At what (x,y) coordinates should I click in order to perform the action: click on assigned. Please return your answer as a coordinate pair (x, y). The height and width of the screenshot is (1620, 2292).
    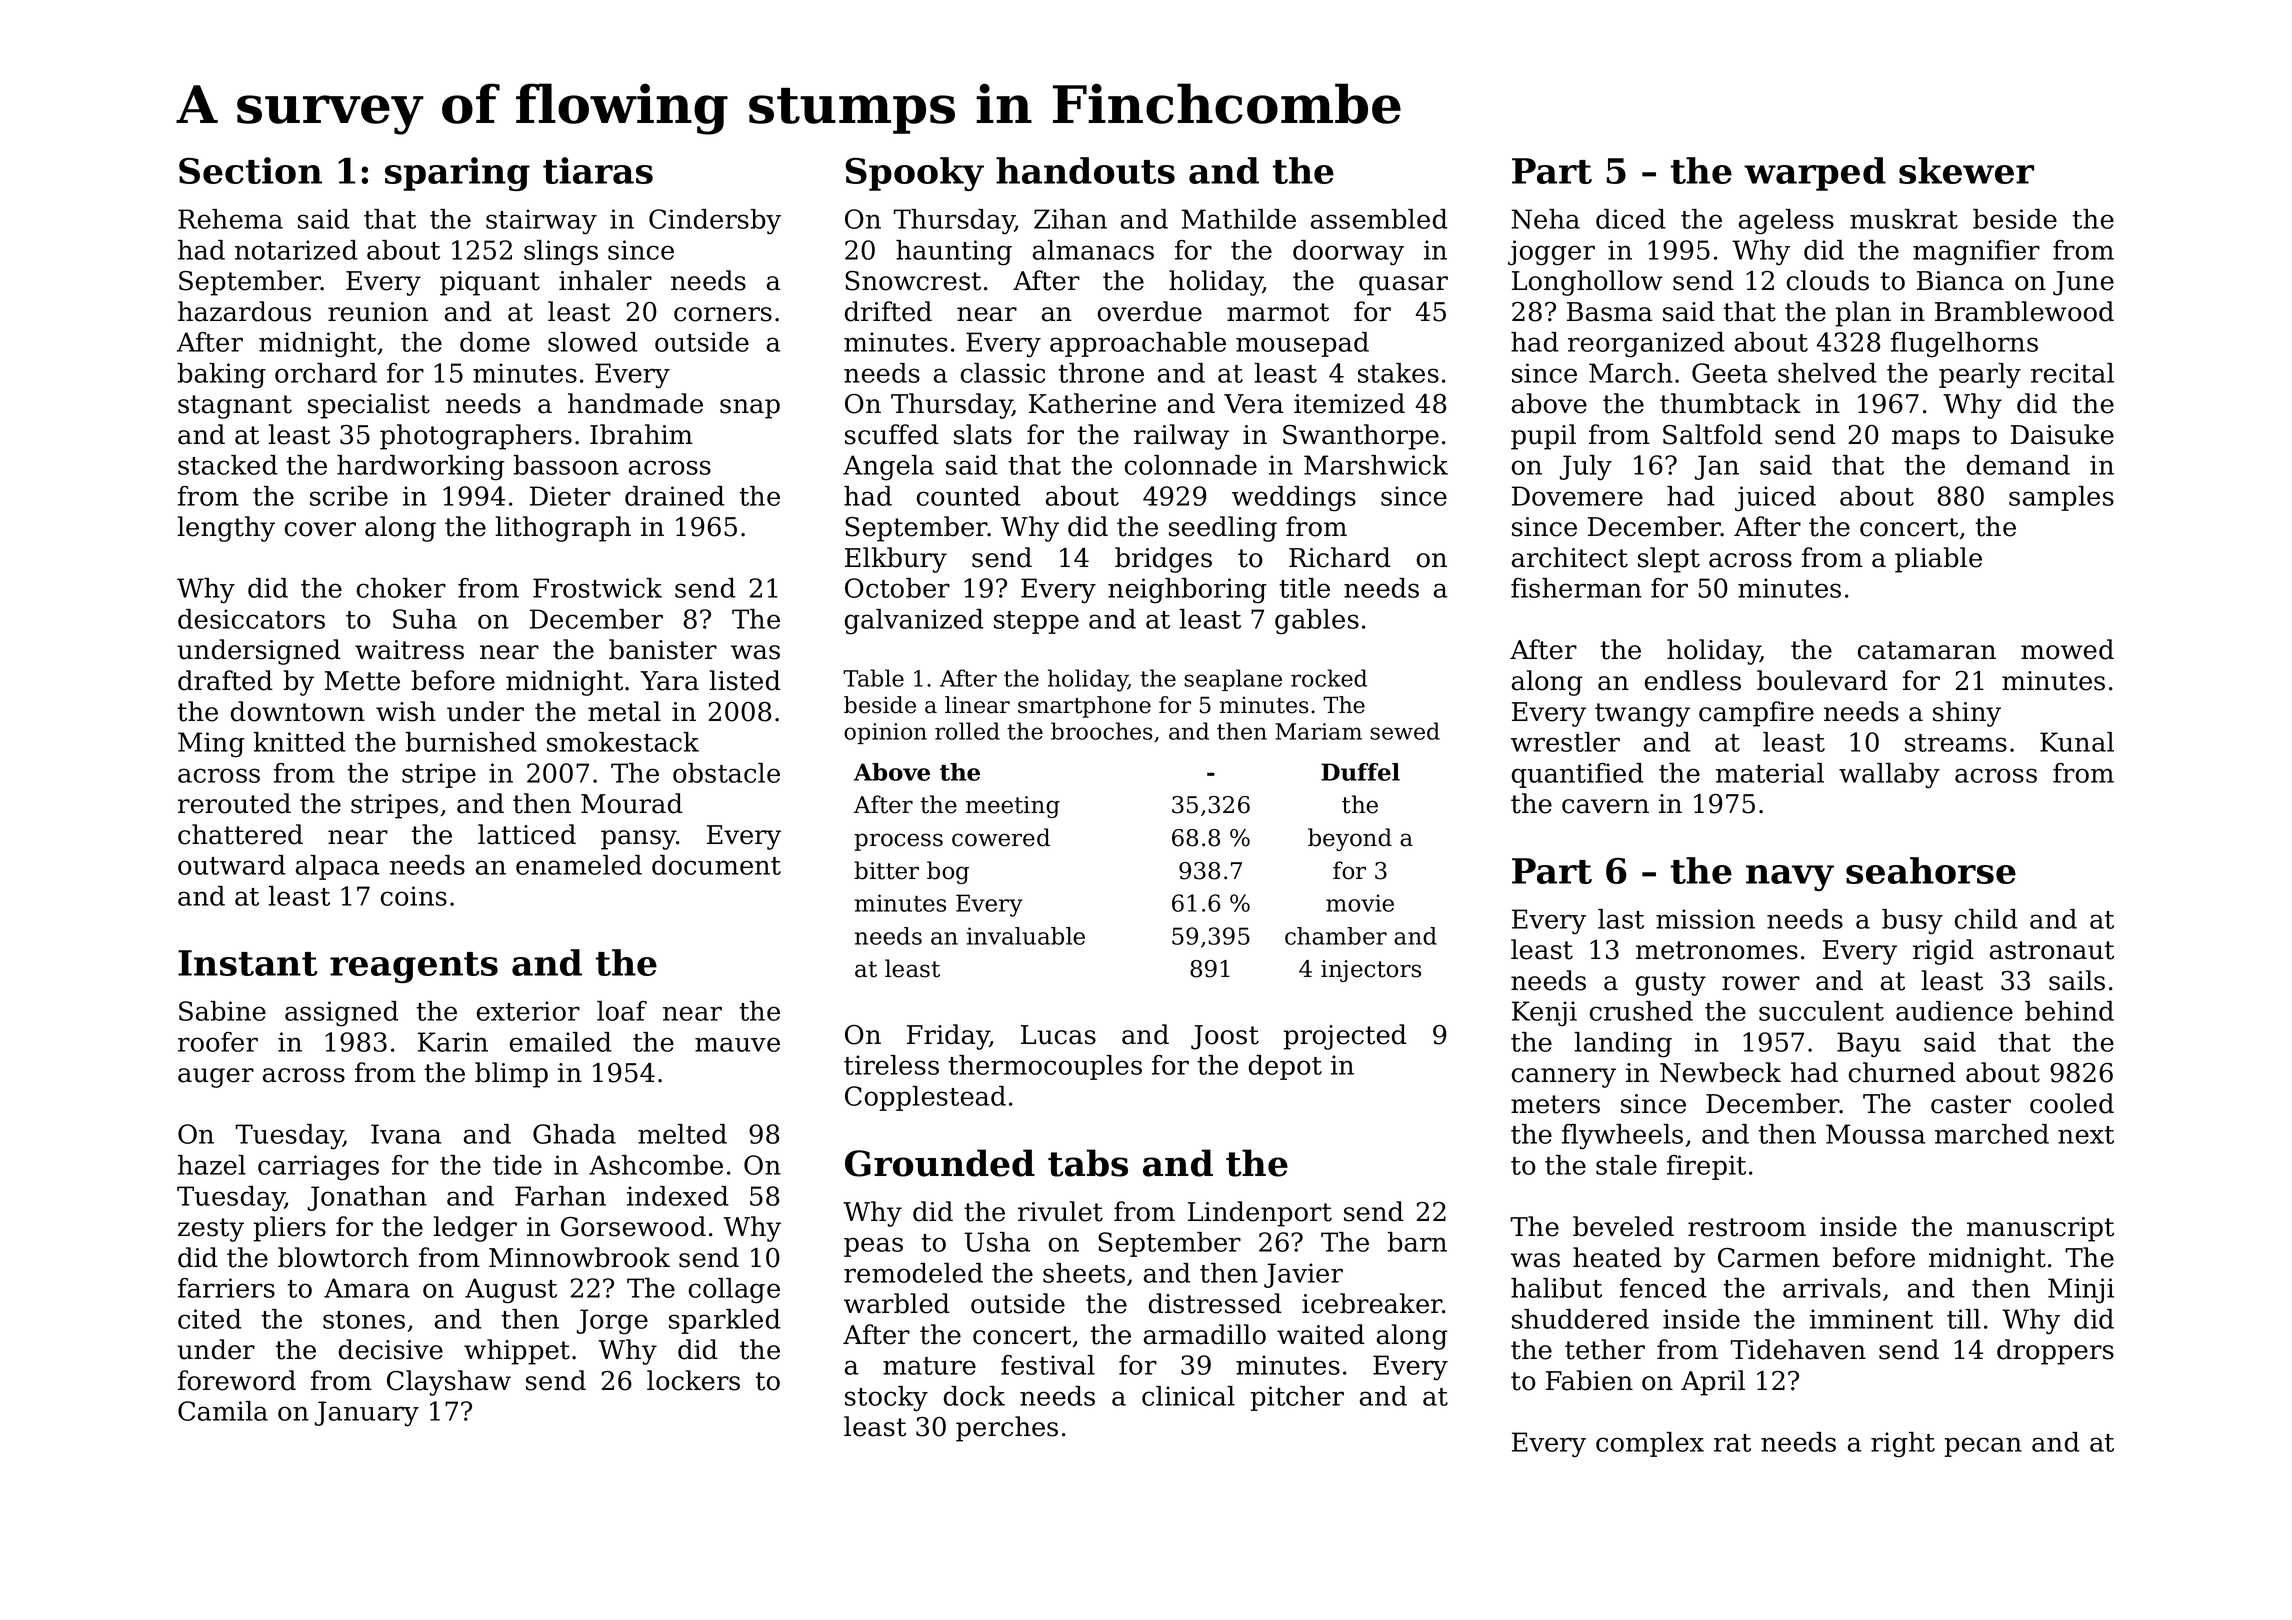
    Looking at the image, I should click on (342, 1014).
